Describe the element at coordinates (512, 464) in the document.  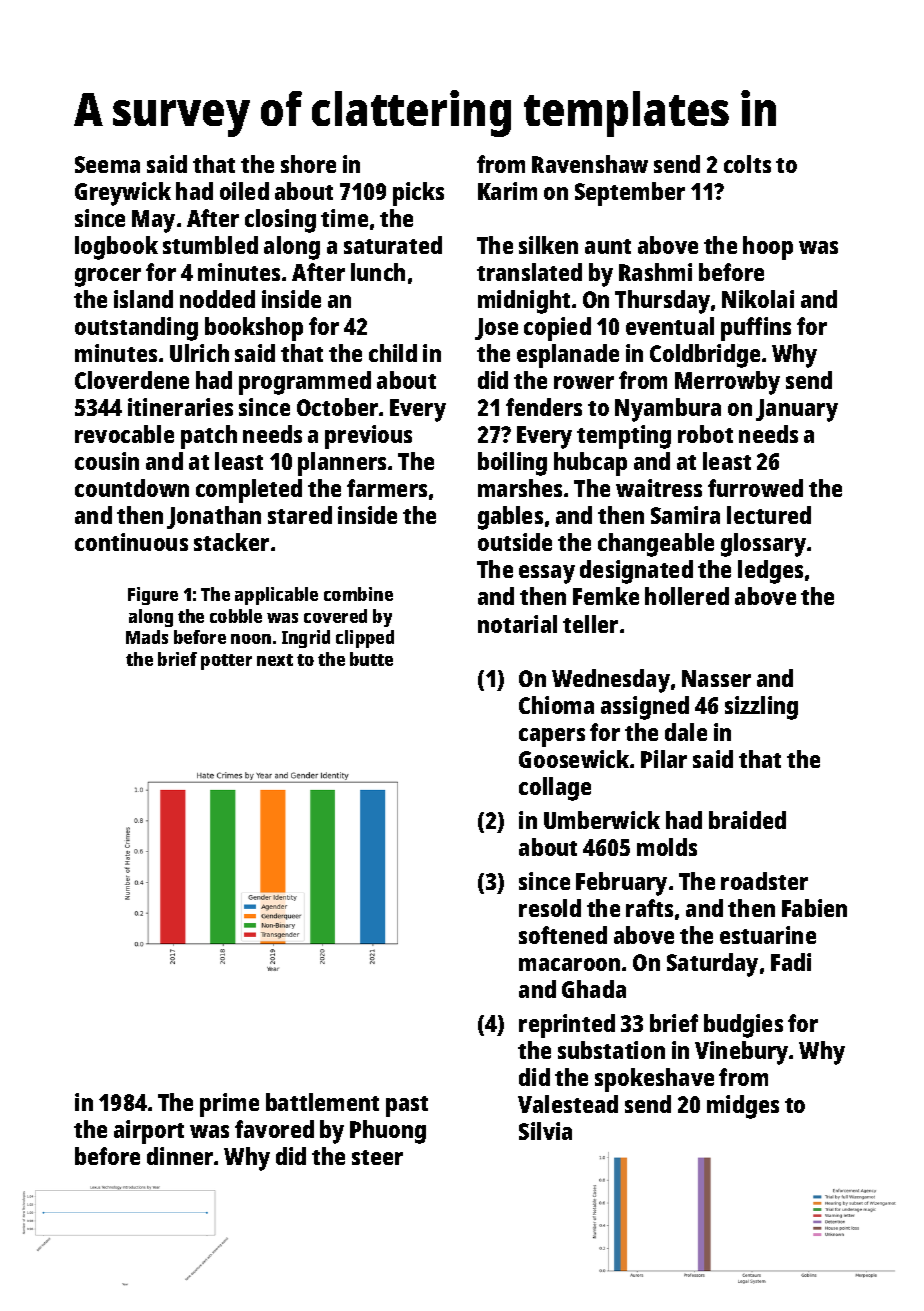
I see `boiling` at that location.
